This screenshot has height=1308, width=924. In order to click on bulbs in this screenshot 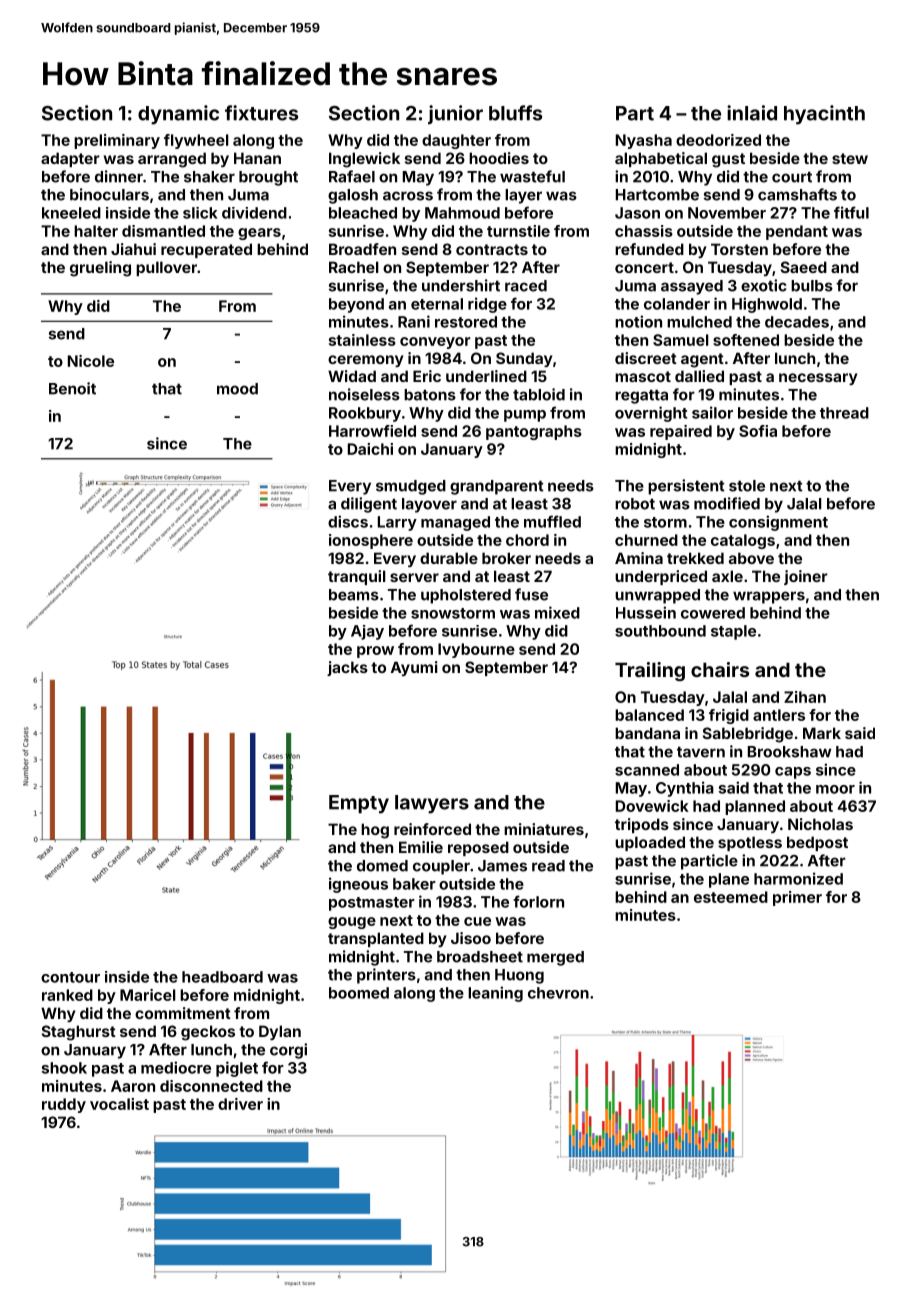, I will do `click(812, 286)`.
